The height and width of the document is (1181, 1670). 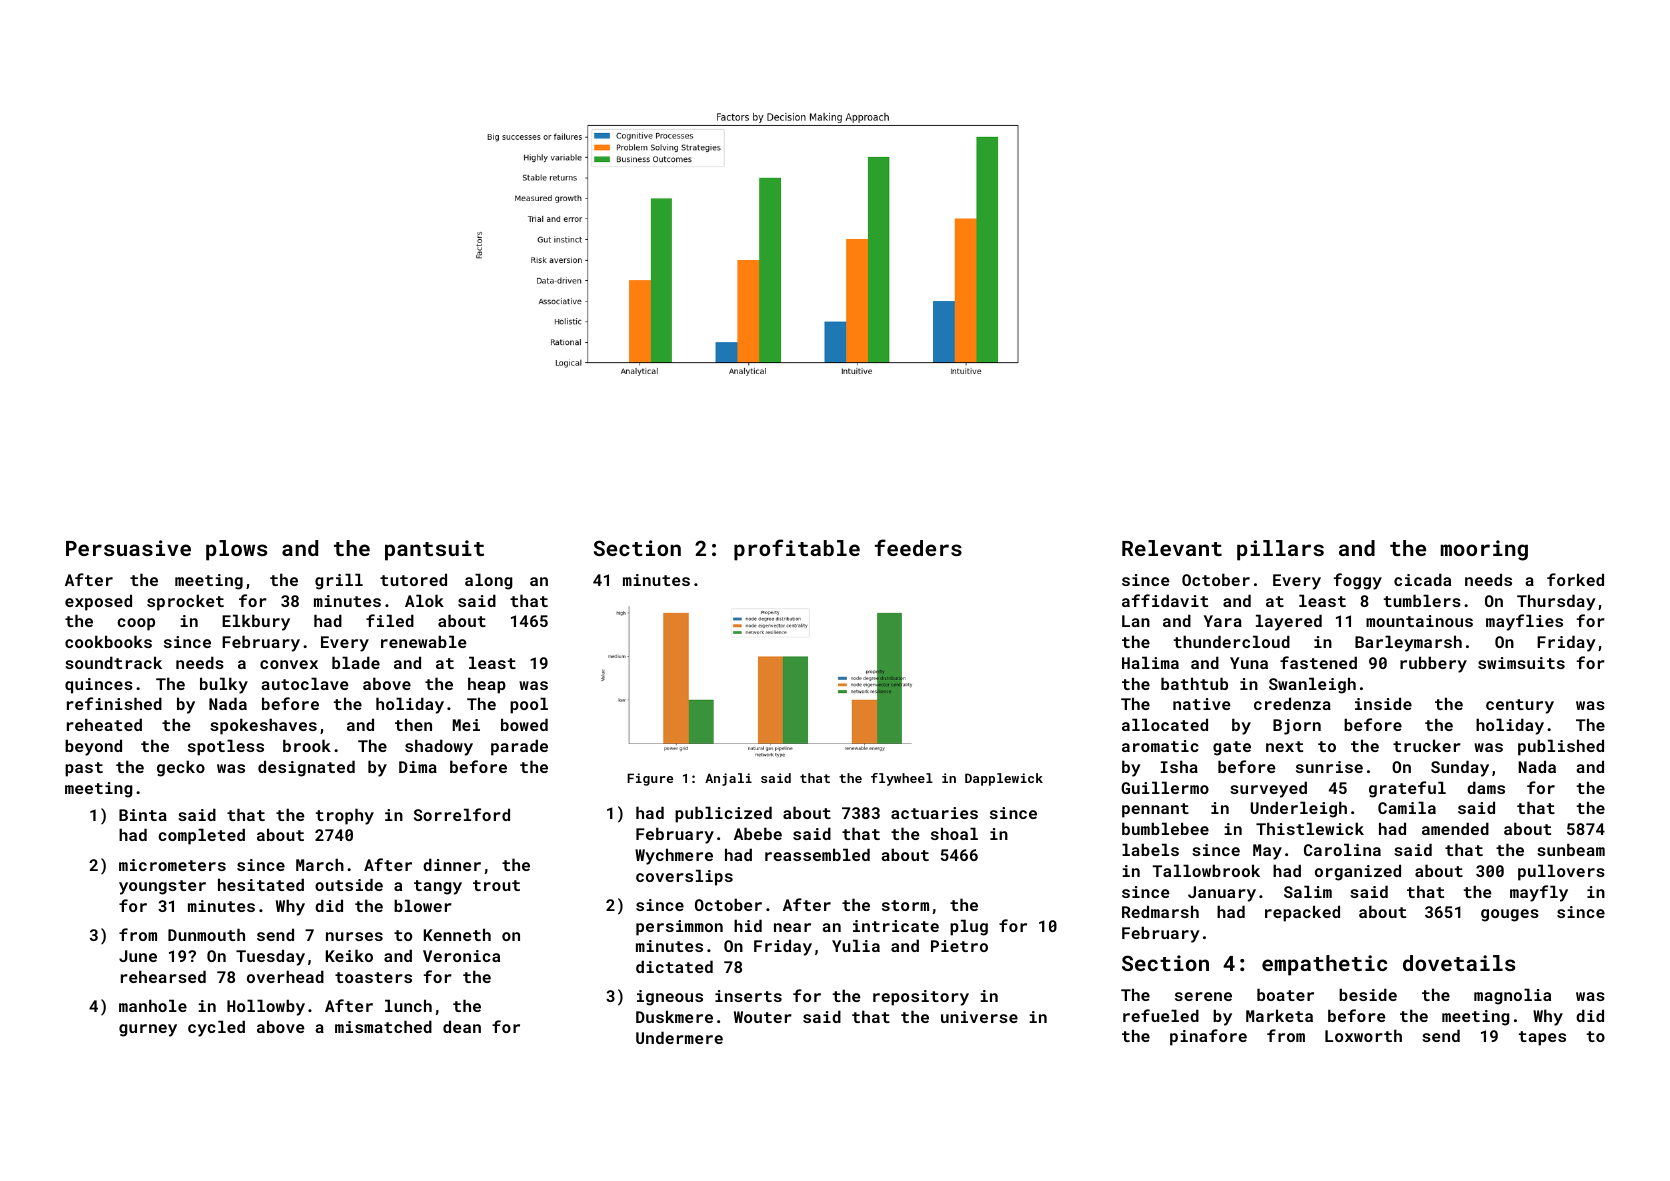 I want to click on storm, so click(x=905, y=905).
